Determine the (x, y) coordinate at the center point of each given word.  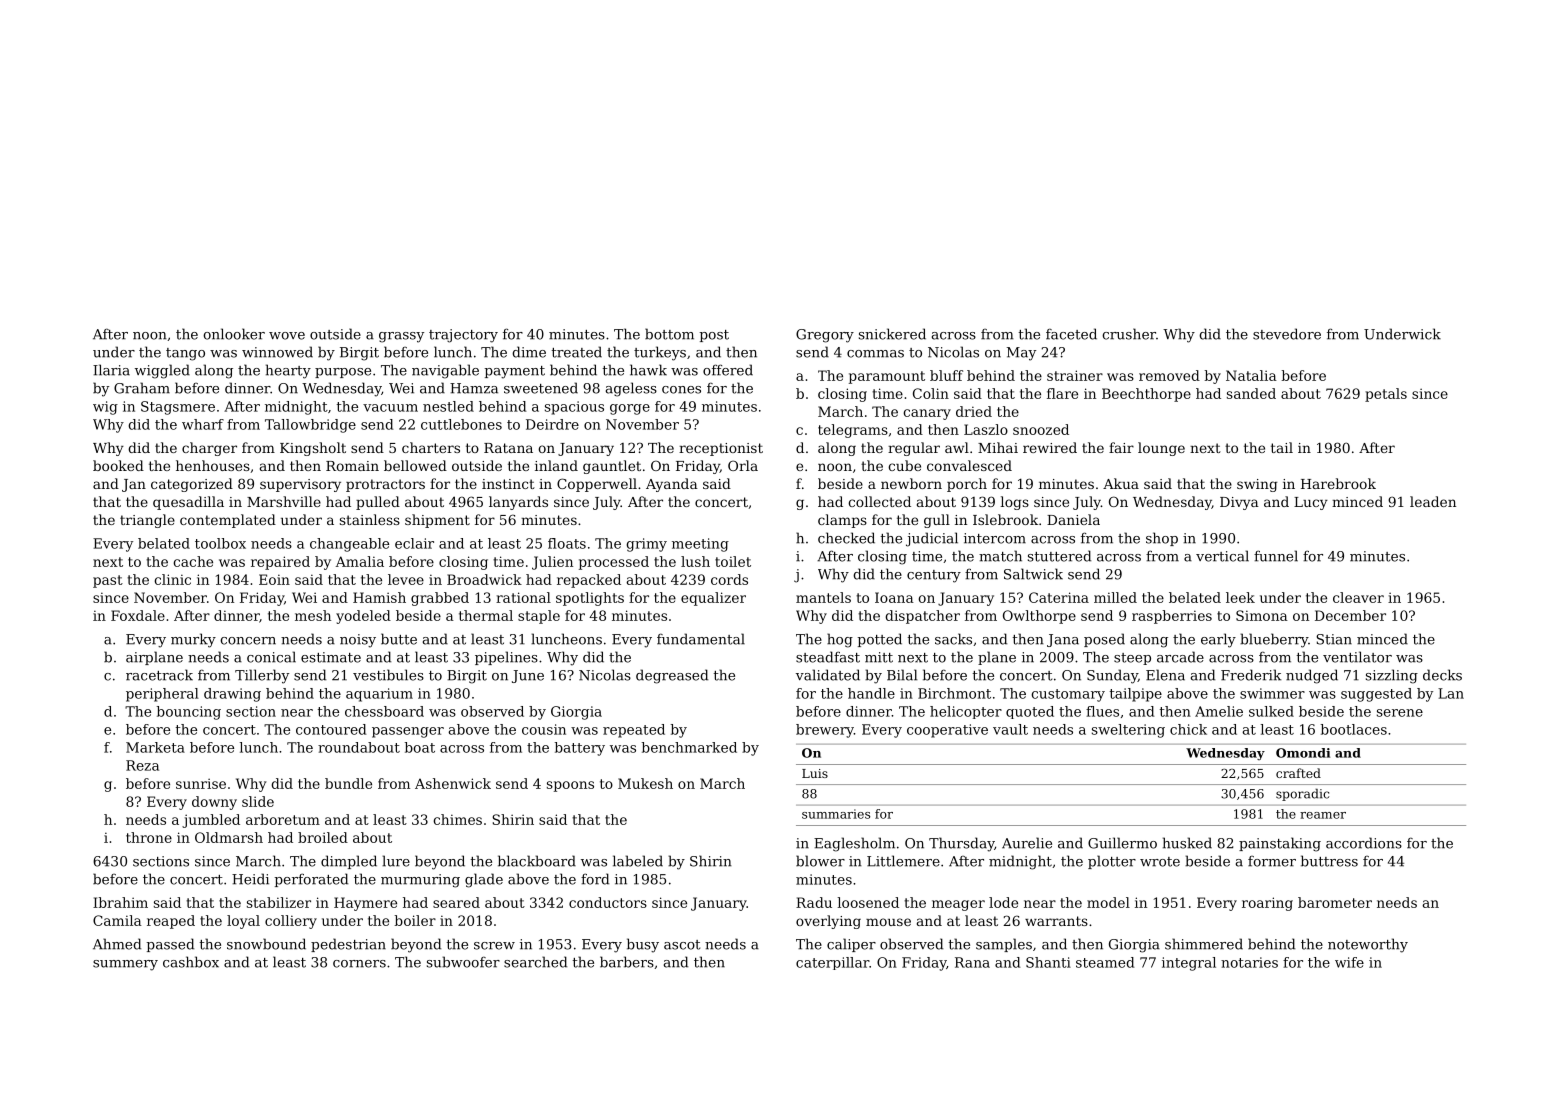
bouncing (189, 713)
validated (828, 675)
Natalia (1251, 375)
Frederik (1251, 675)
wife (1349, 962)
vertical (1222, 556)
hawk (648, 370)
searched (535, 962)
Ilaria (111, 370)
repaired (280, 563)
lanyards (518, 503)
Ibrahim (120, 902)
